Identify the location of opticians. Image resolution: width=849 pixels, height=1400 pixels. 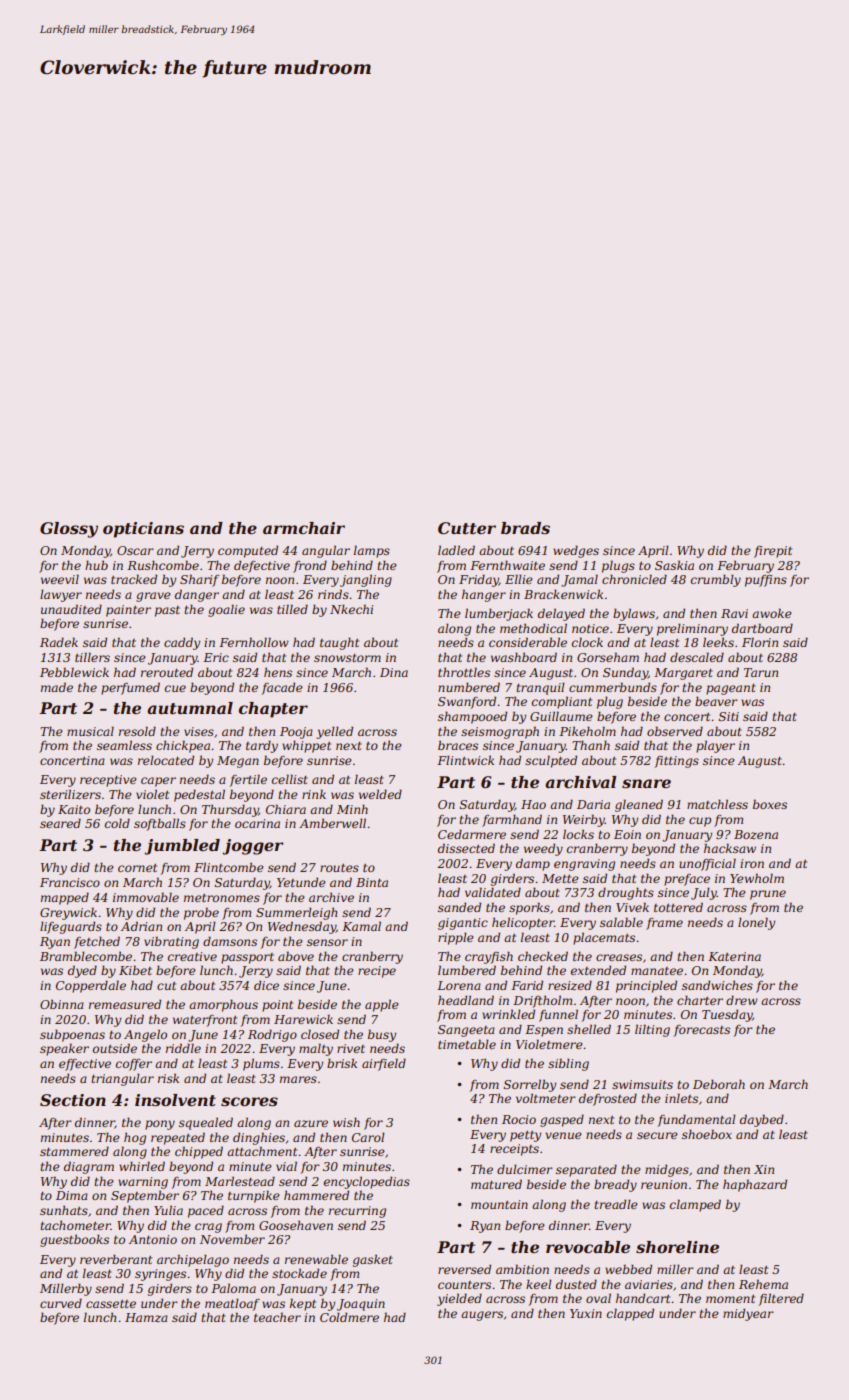
(143, 530).
